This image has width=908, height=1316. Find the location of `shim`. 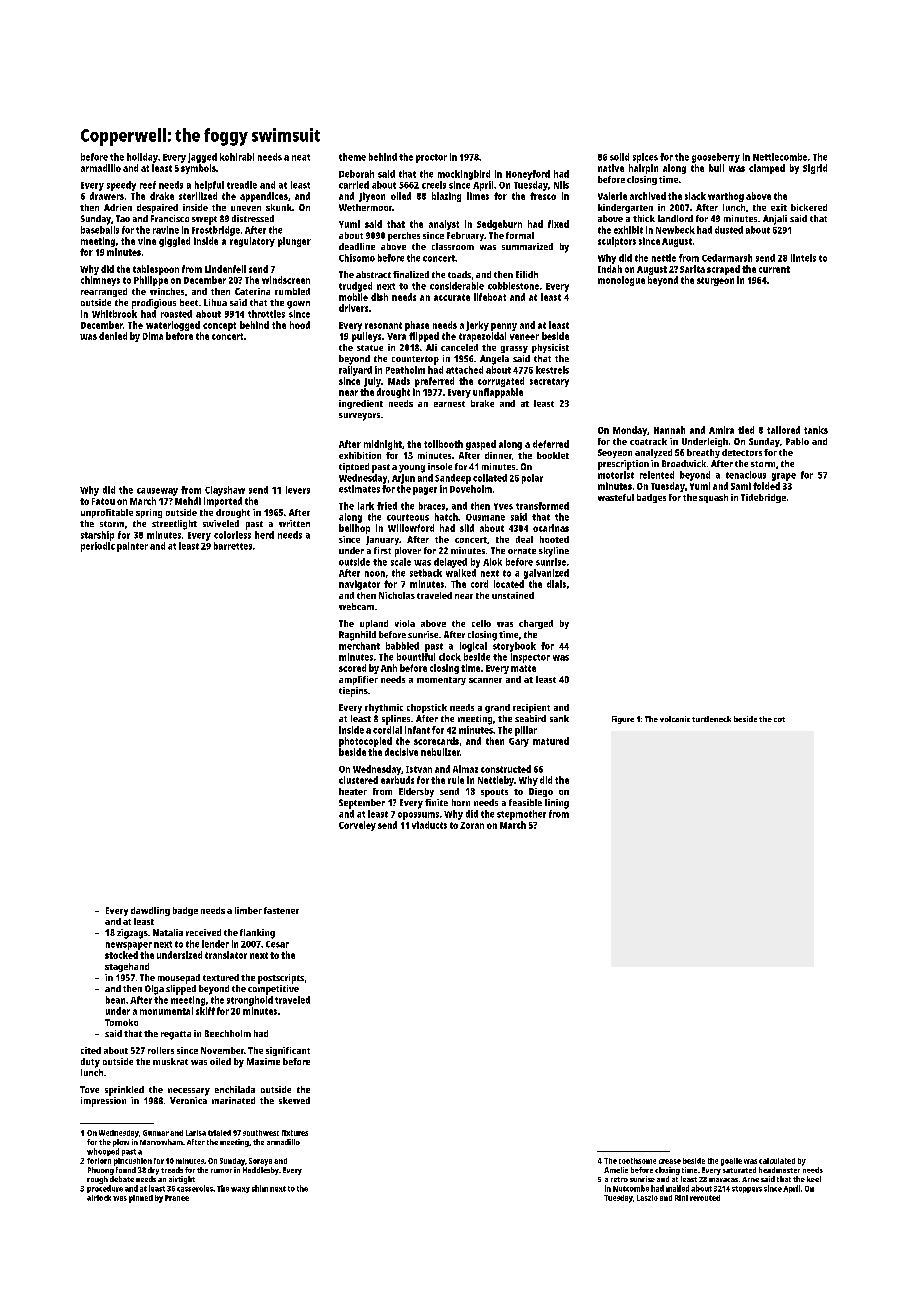

shim is located at coordinates (260, 1188).
